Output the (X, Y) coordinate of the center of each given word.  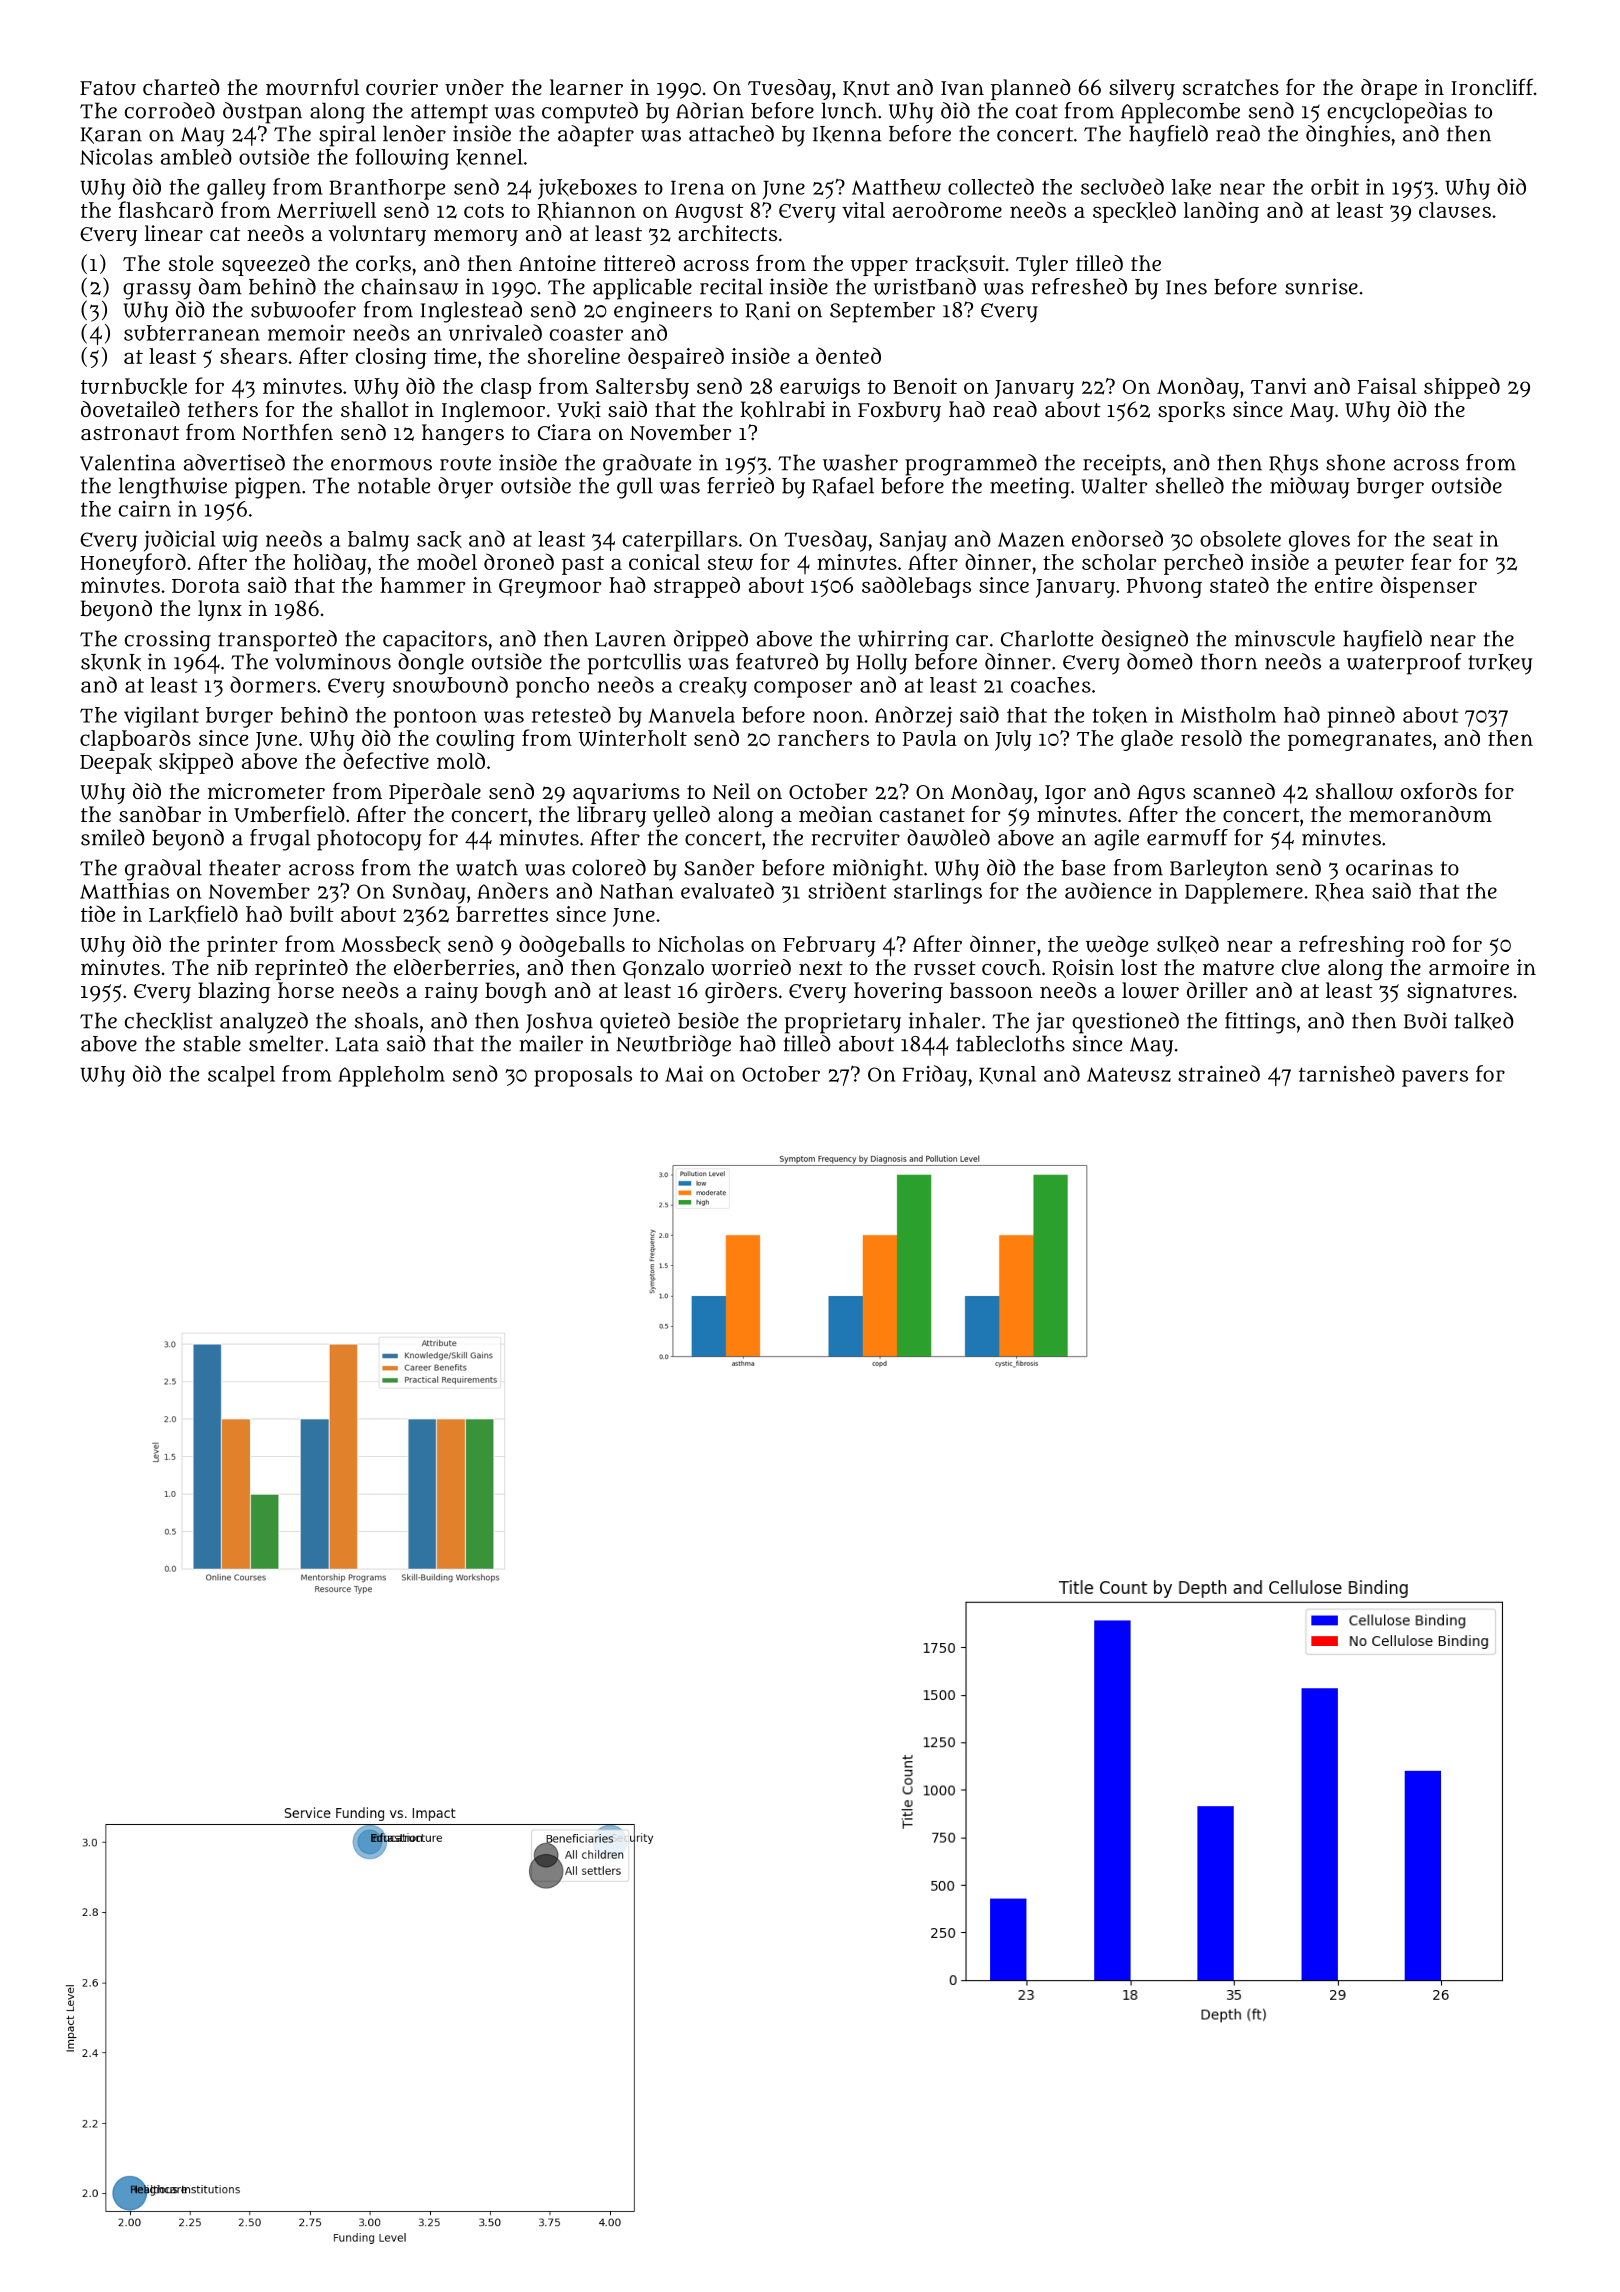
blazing (234, 992)
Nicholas (701, 944)
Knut (866, 89)
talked (1484, 1021)
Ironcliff (1492, 86)
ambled (196, 156)
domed (1160, 661)
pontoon (435, 718)
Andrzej (913, 717)
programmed (971, 465)
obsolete (1240, 539)
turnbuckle (134, 387)
